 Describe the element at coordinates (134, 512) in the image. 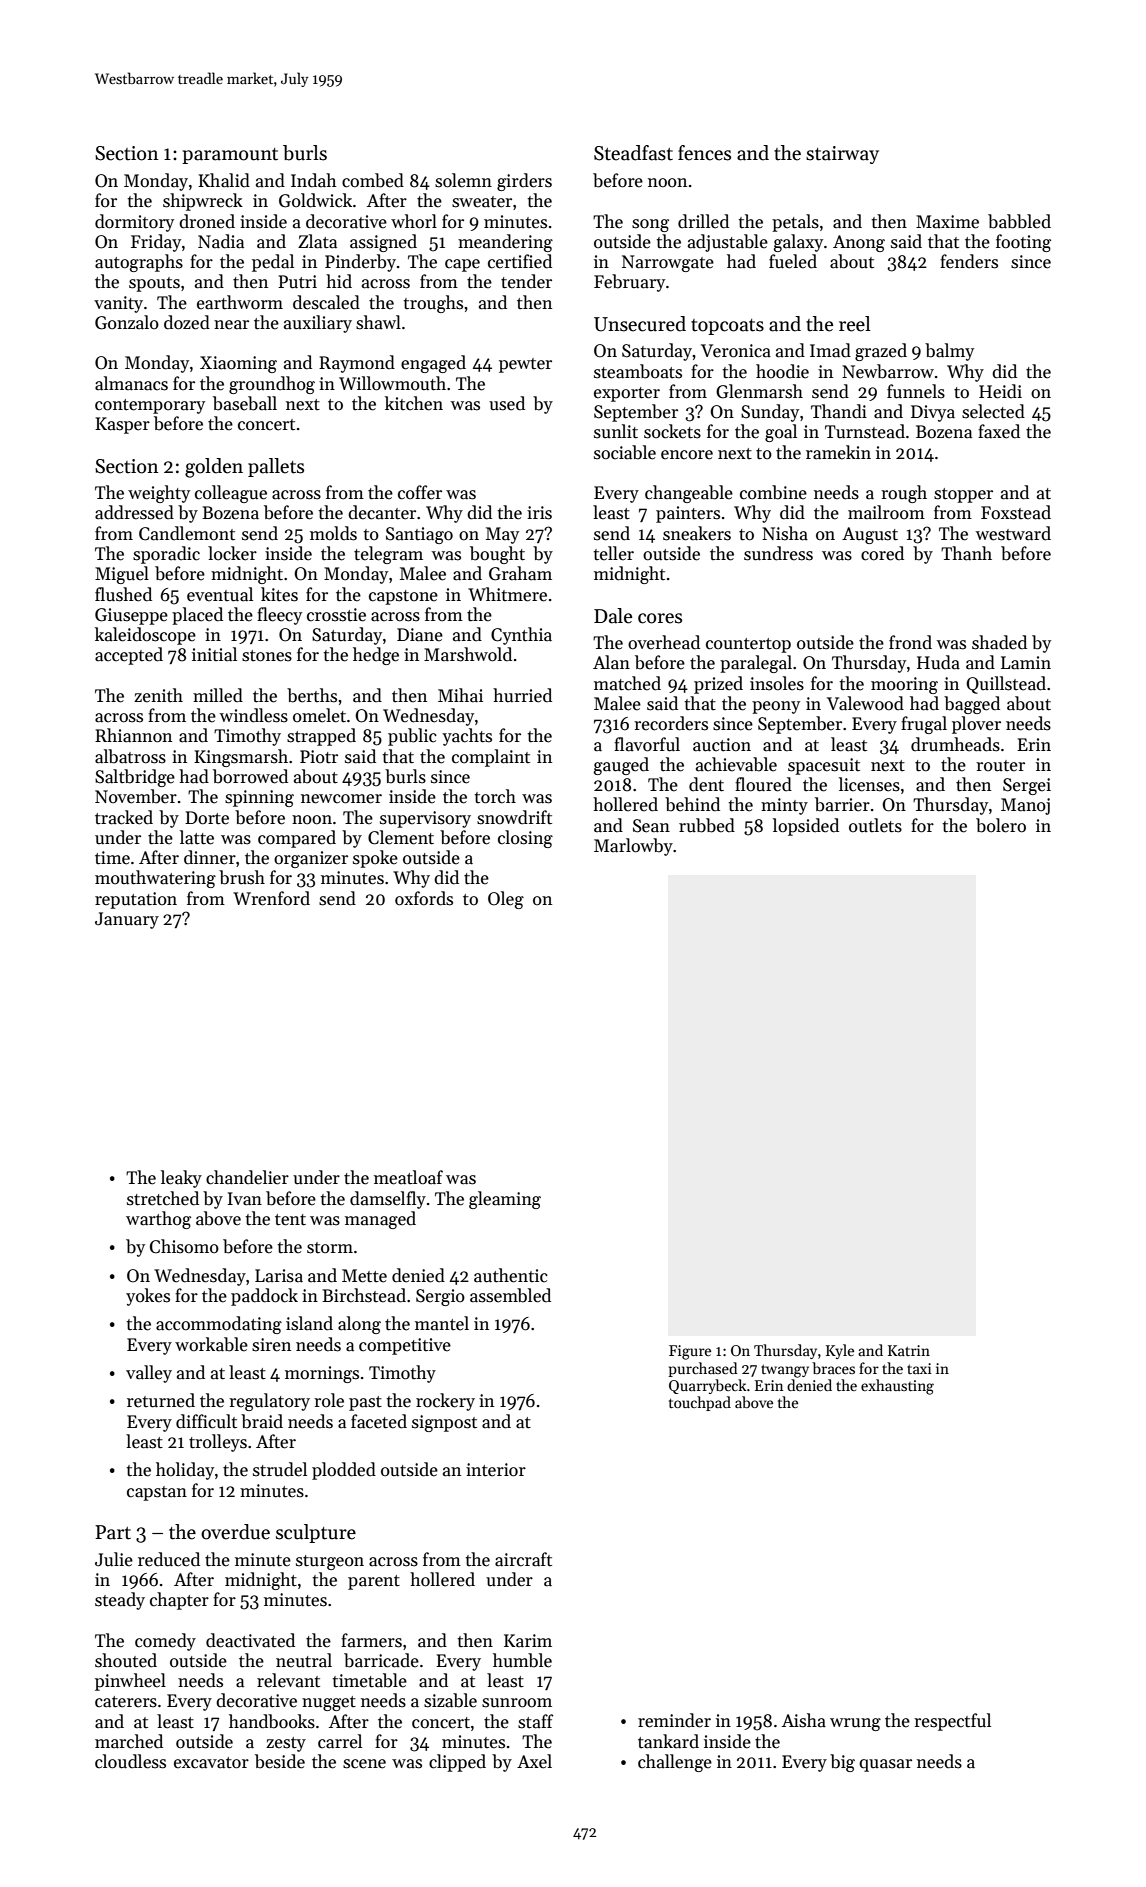

I see `addressed` at that location.
